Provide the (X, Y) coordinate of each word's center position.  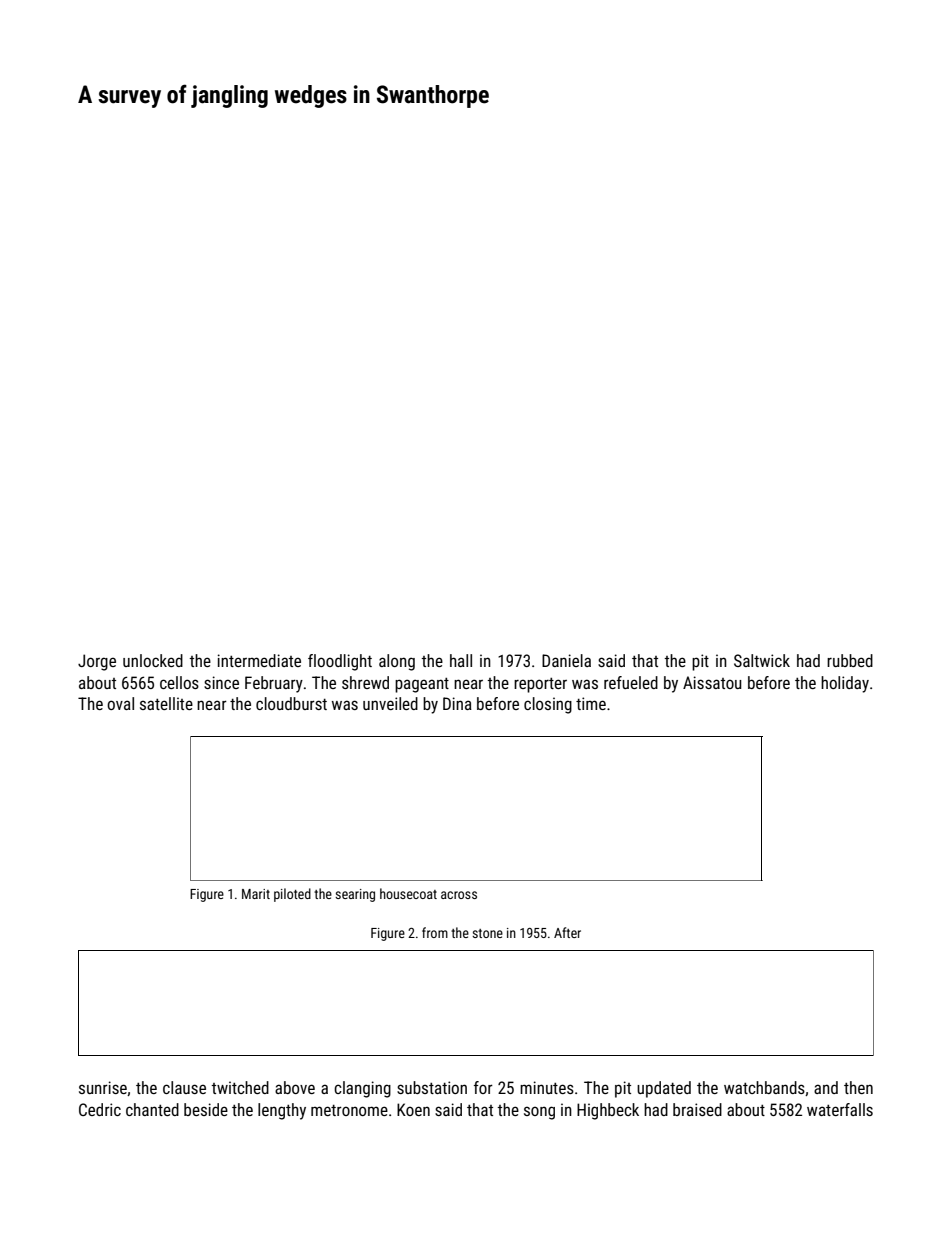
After (567, 932)
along (397, 662)
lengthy (282, 1111)
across (459, 895)
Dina (457, 703)
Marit (256, 894)
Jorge (97, 662)
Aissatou (712, 682)
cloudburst (291, 703)
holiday (845, 684)
